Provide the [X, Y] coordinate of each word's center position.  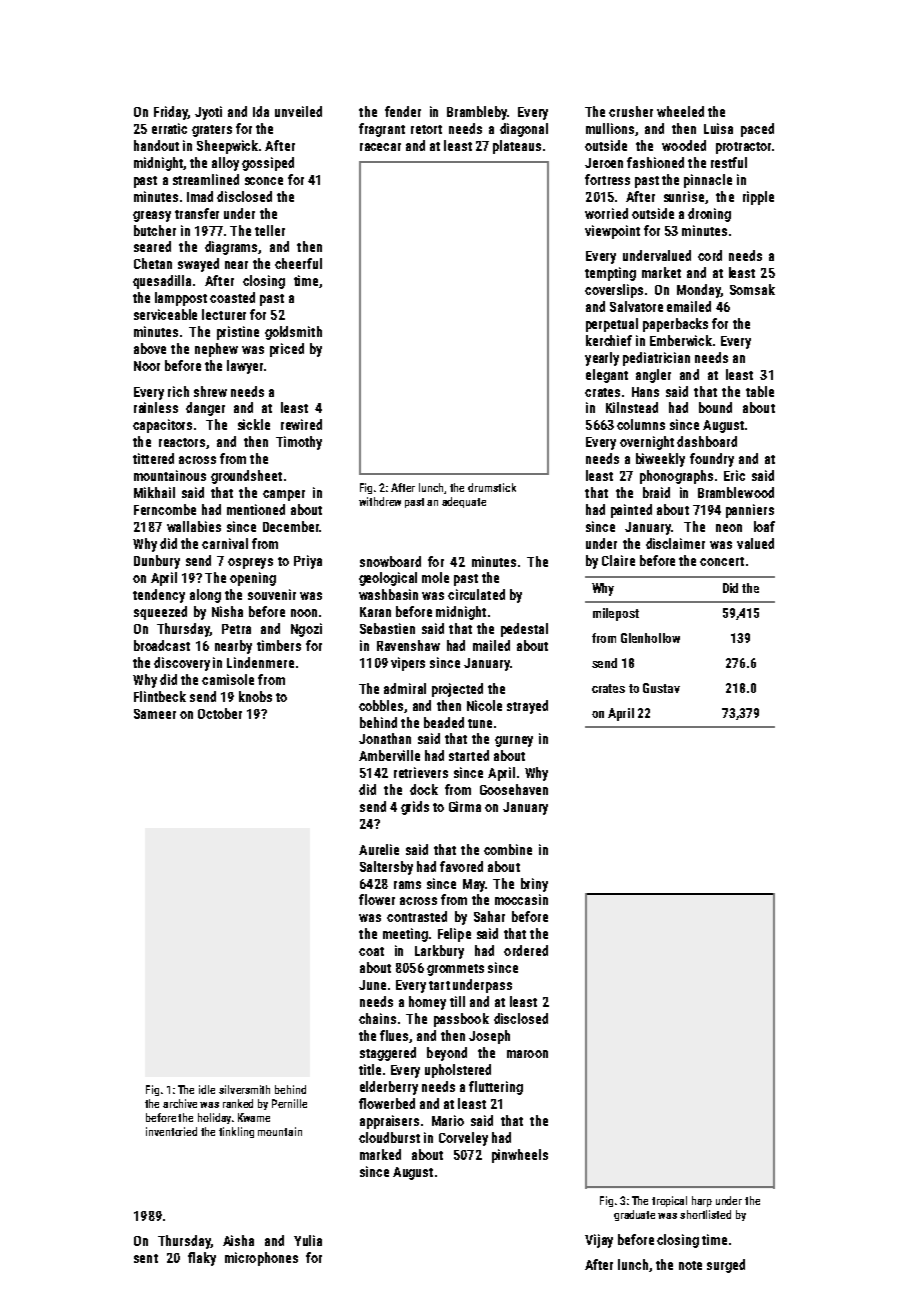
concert [722, 561]
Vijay [599, 1241]
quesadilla [162, 282]
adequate [464, 502]
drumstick [492, 487]
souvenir [272, 594]
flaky [202, 1259]
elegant [607, 376]
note [690, 1265]
